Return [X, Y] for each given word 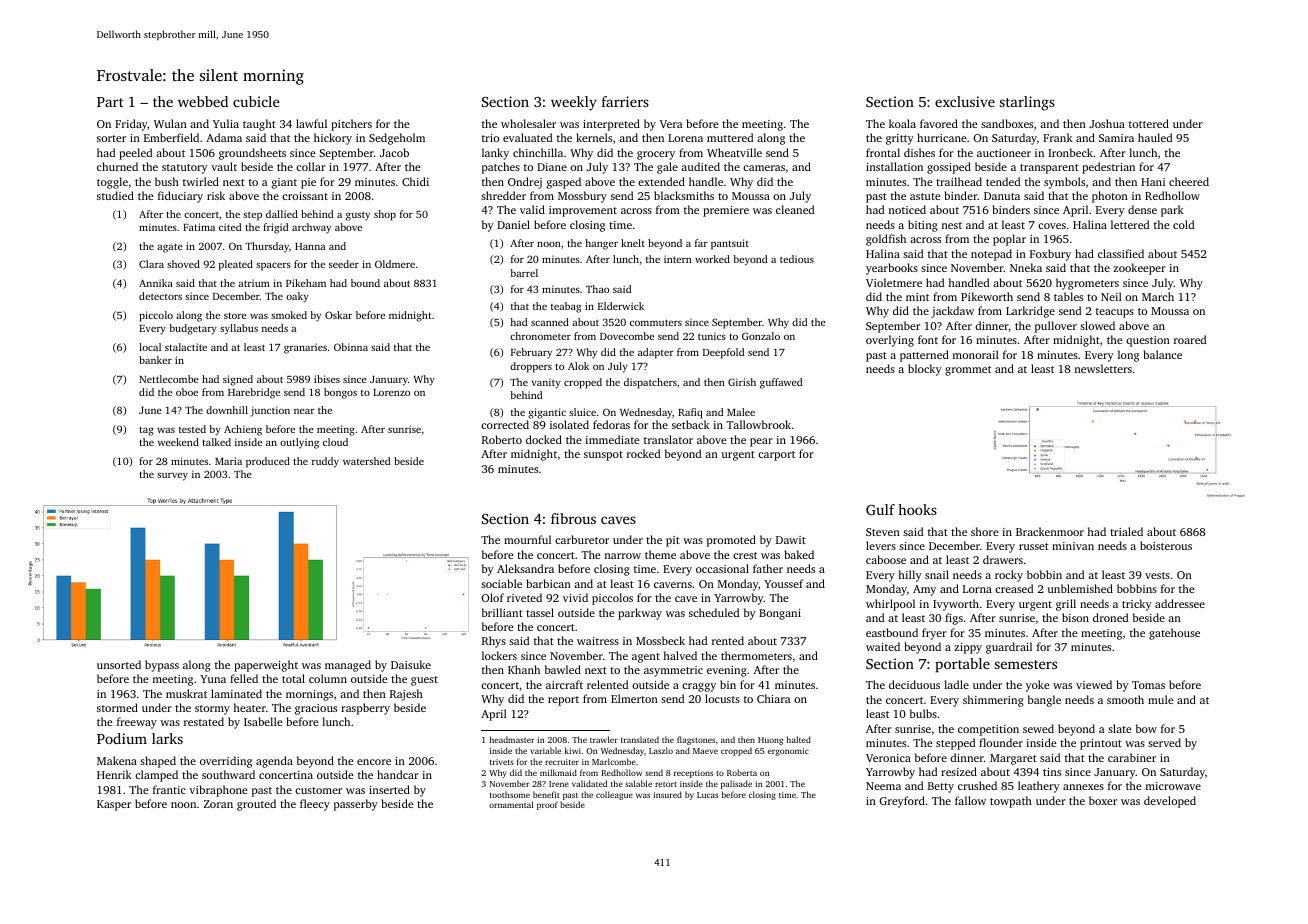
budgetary [193, 329]
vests [1157, 575]
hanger [601, 244]
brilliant [502, 612]
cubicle [256, 101]
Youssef [784, 583]
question [1148, 341]
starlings [1027, 103]
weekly [574, 103]
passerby [356, 805]
